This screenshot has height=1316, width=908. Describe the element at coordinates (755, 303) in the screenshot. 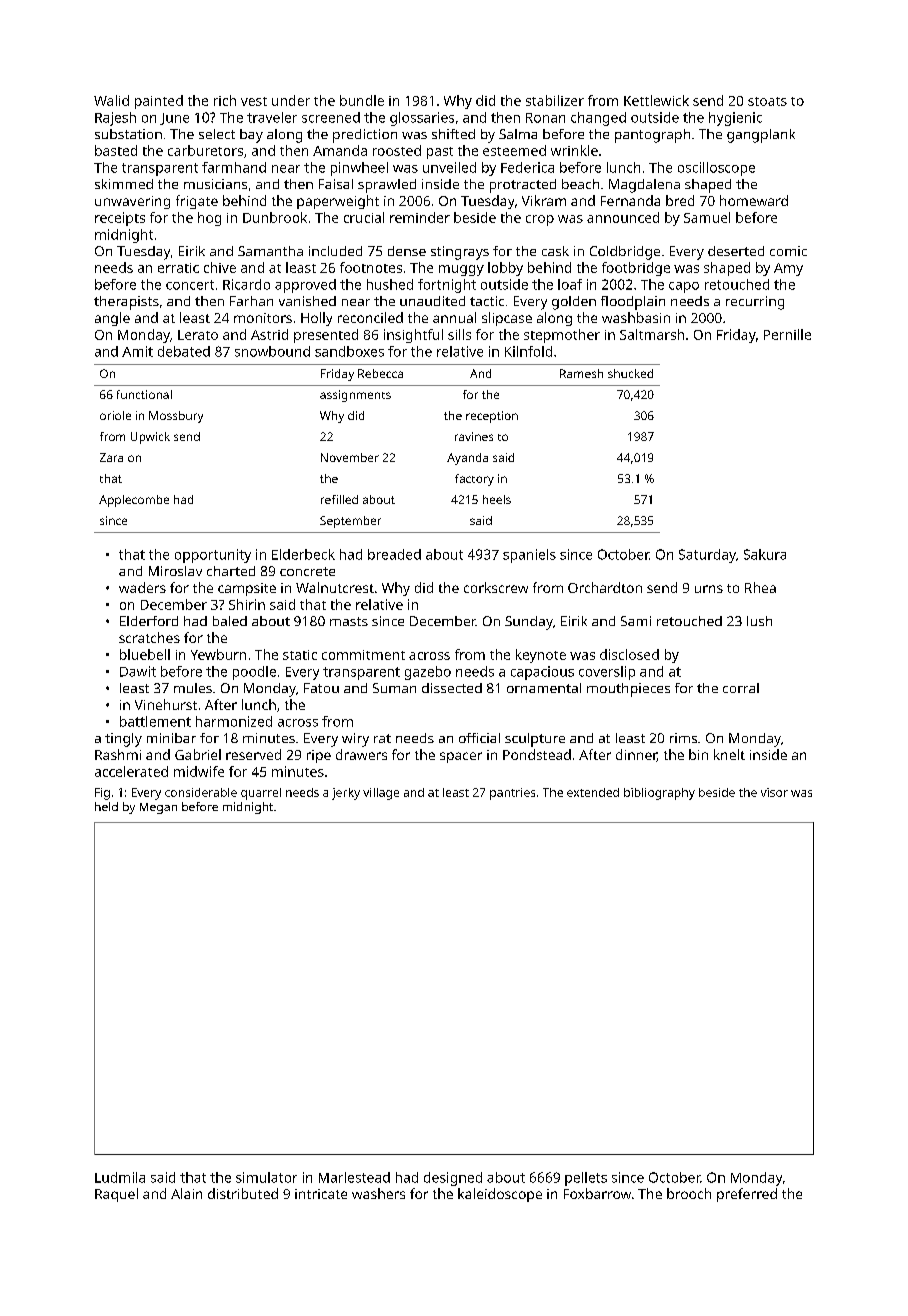

I see `recurring` at that location.
